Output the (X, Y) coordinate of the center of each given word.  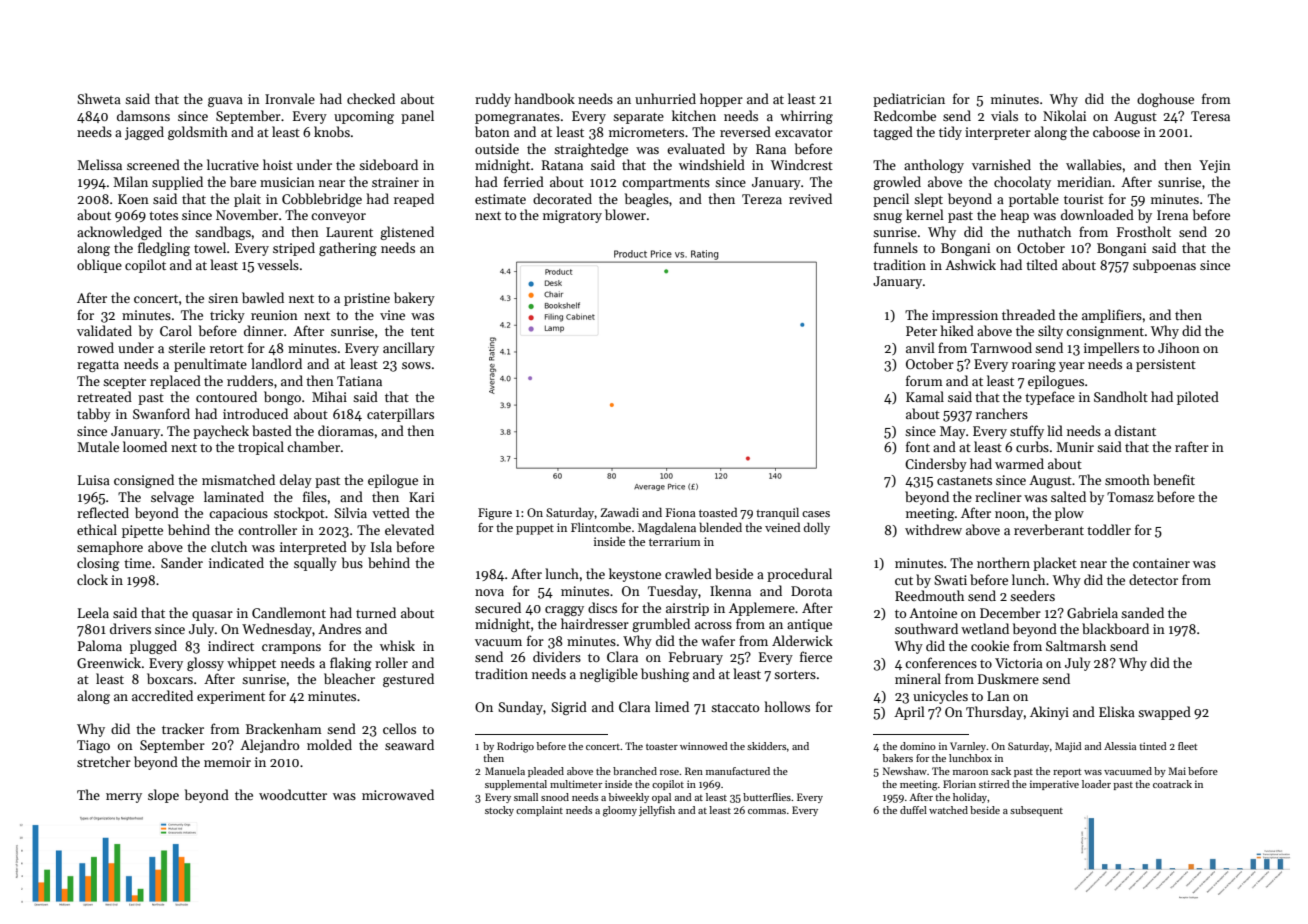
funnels (896, 247)
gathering (348, 249)
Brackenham (284, 728)
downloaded (1097, 214)
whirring (806, 117)
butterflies (767, 797)
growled (897, 183)
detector (1153, 579)
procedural (799, 575)
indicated (236, 562)
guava (225, 102)
